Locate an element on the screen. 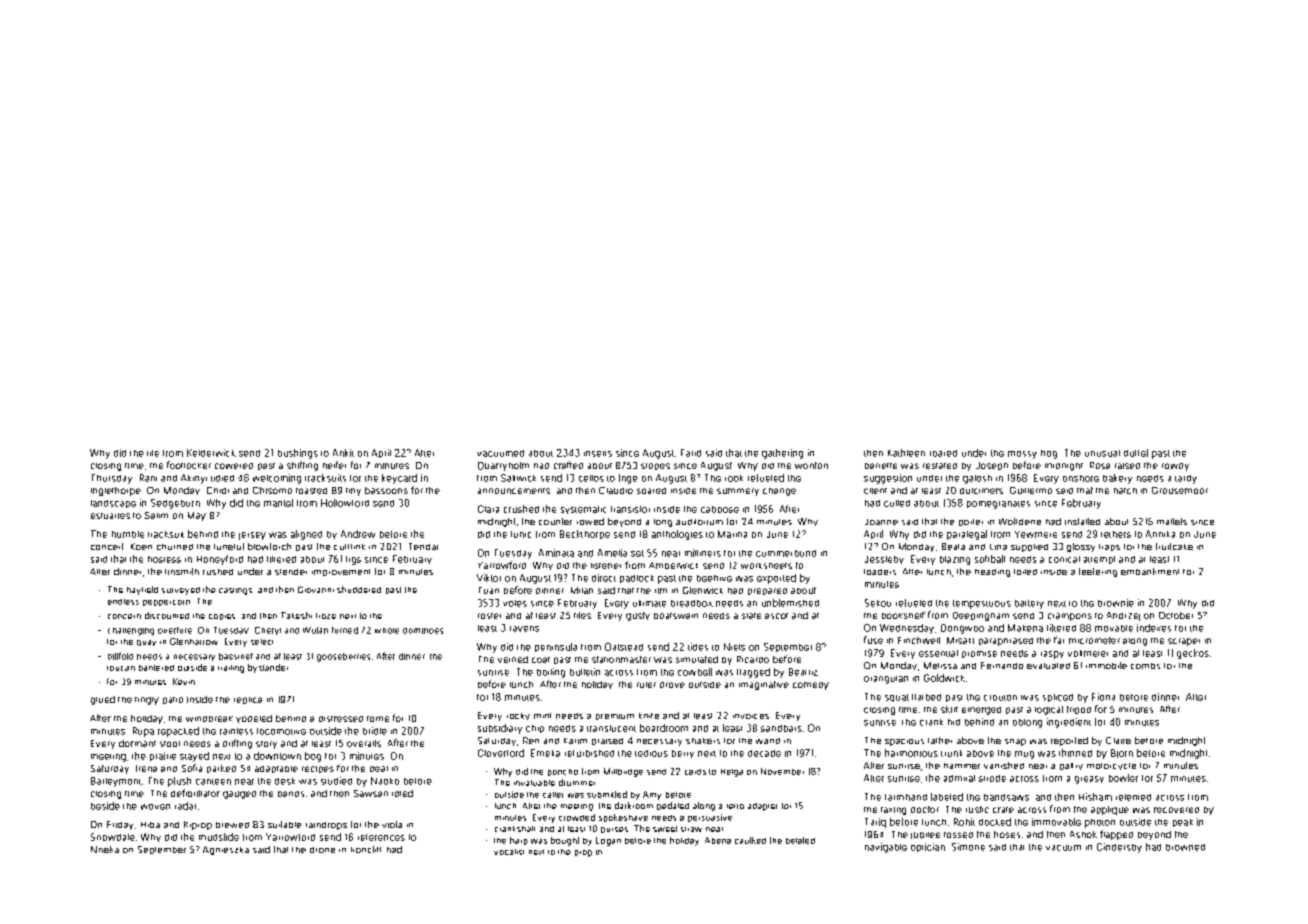 This screenshot has height=924, width=1308. inserts is located at coordinates (598, 454).
